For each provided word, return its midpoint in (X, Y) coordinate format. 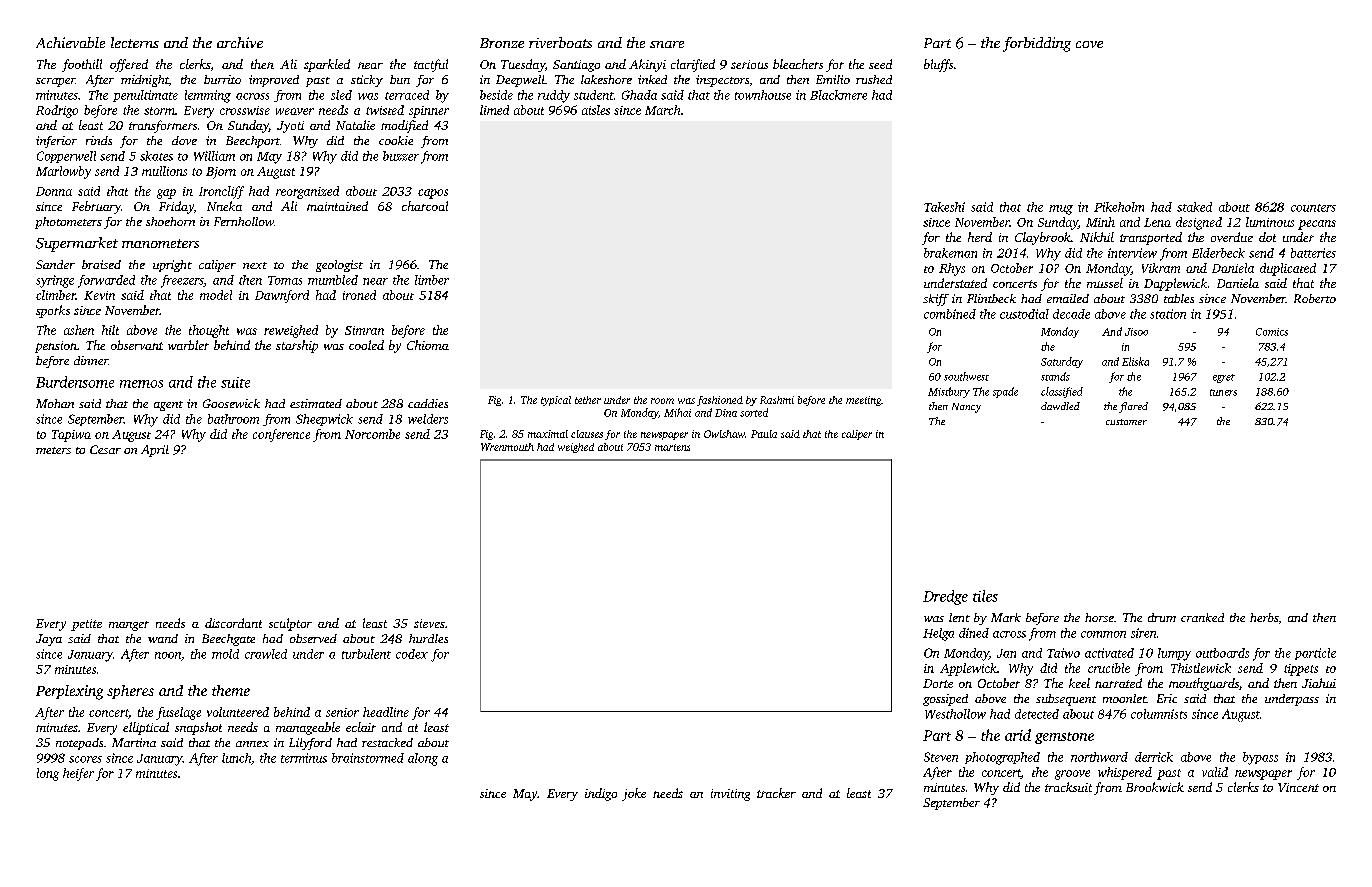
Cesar (105, 449)
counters (1313, 208)
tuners (1223, 392)
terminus (304, 758)
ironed (359, 295)
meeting (863, 401)
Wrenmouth (507, 447)
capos (433, 194)
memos (141, 384)
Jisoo (1136, 332)
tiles (985, 596)
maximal (548, 434)
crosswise (245, 110)
